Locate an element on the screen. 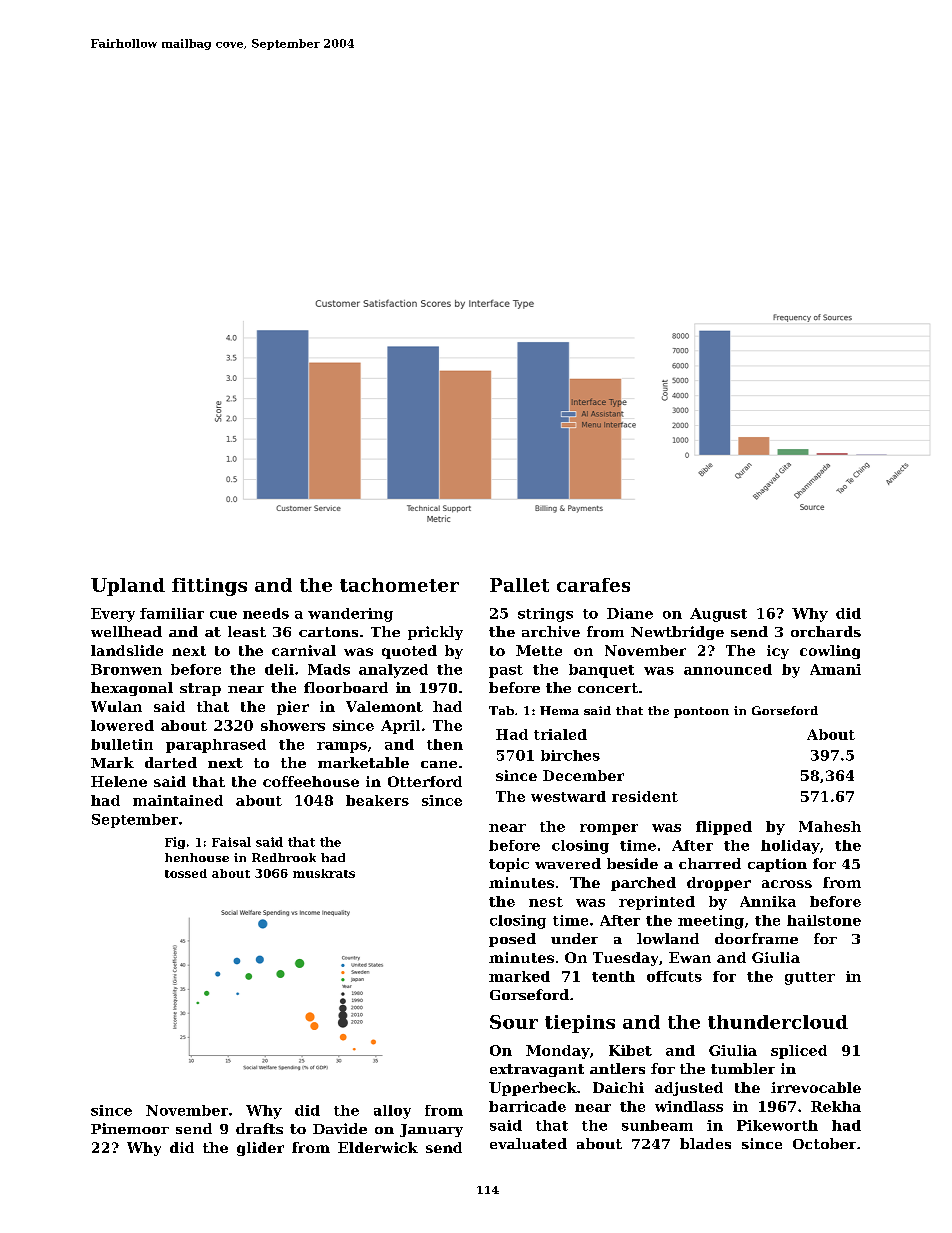 Image resolution: width=952 pixels, height=1233 pixels. offcuts is located at coordinates (674, 976).
